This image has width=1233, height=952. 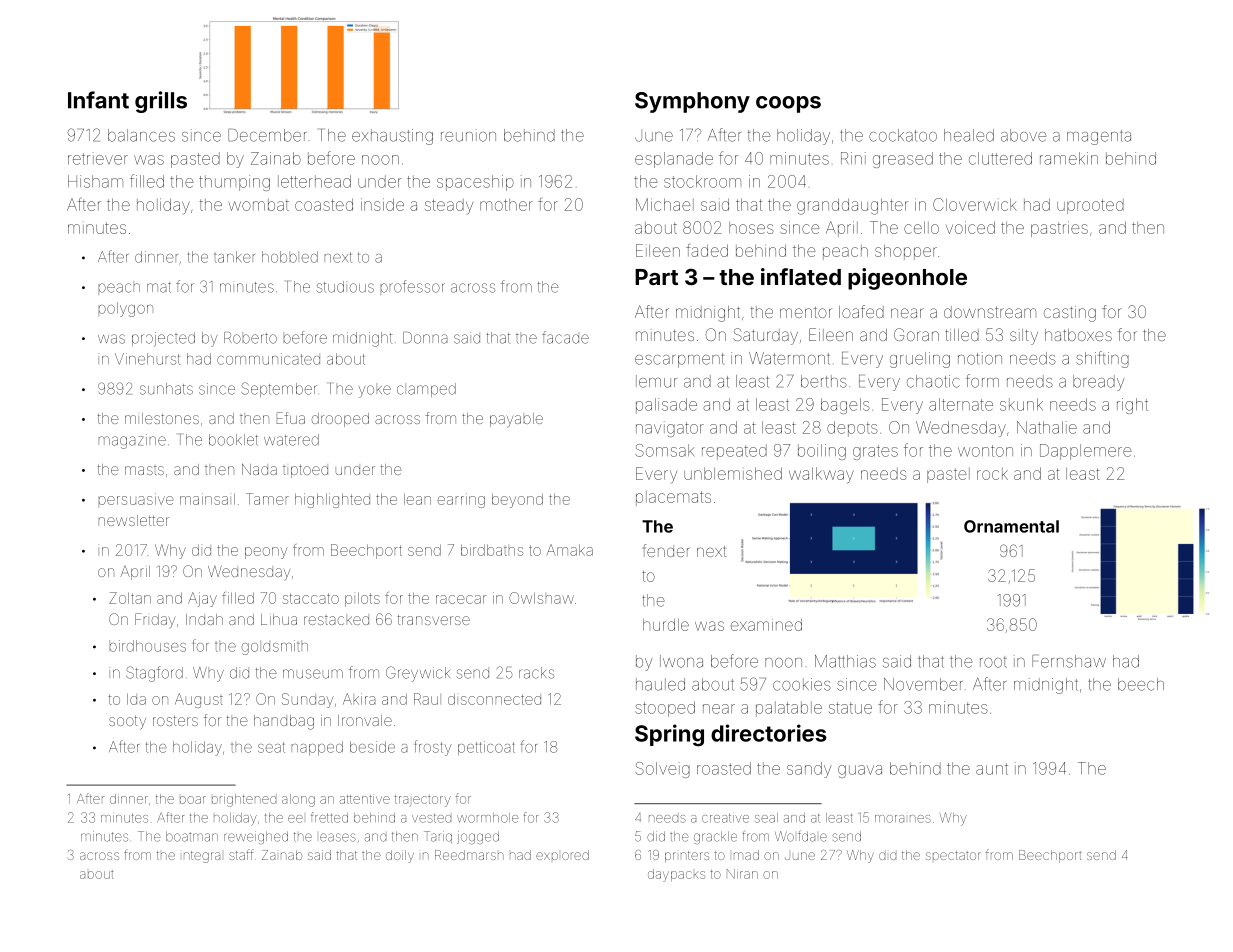 What do you see at coordinates (148, 646) in the image?
I see `birdhouses` at bounding box center [148, 646].
